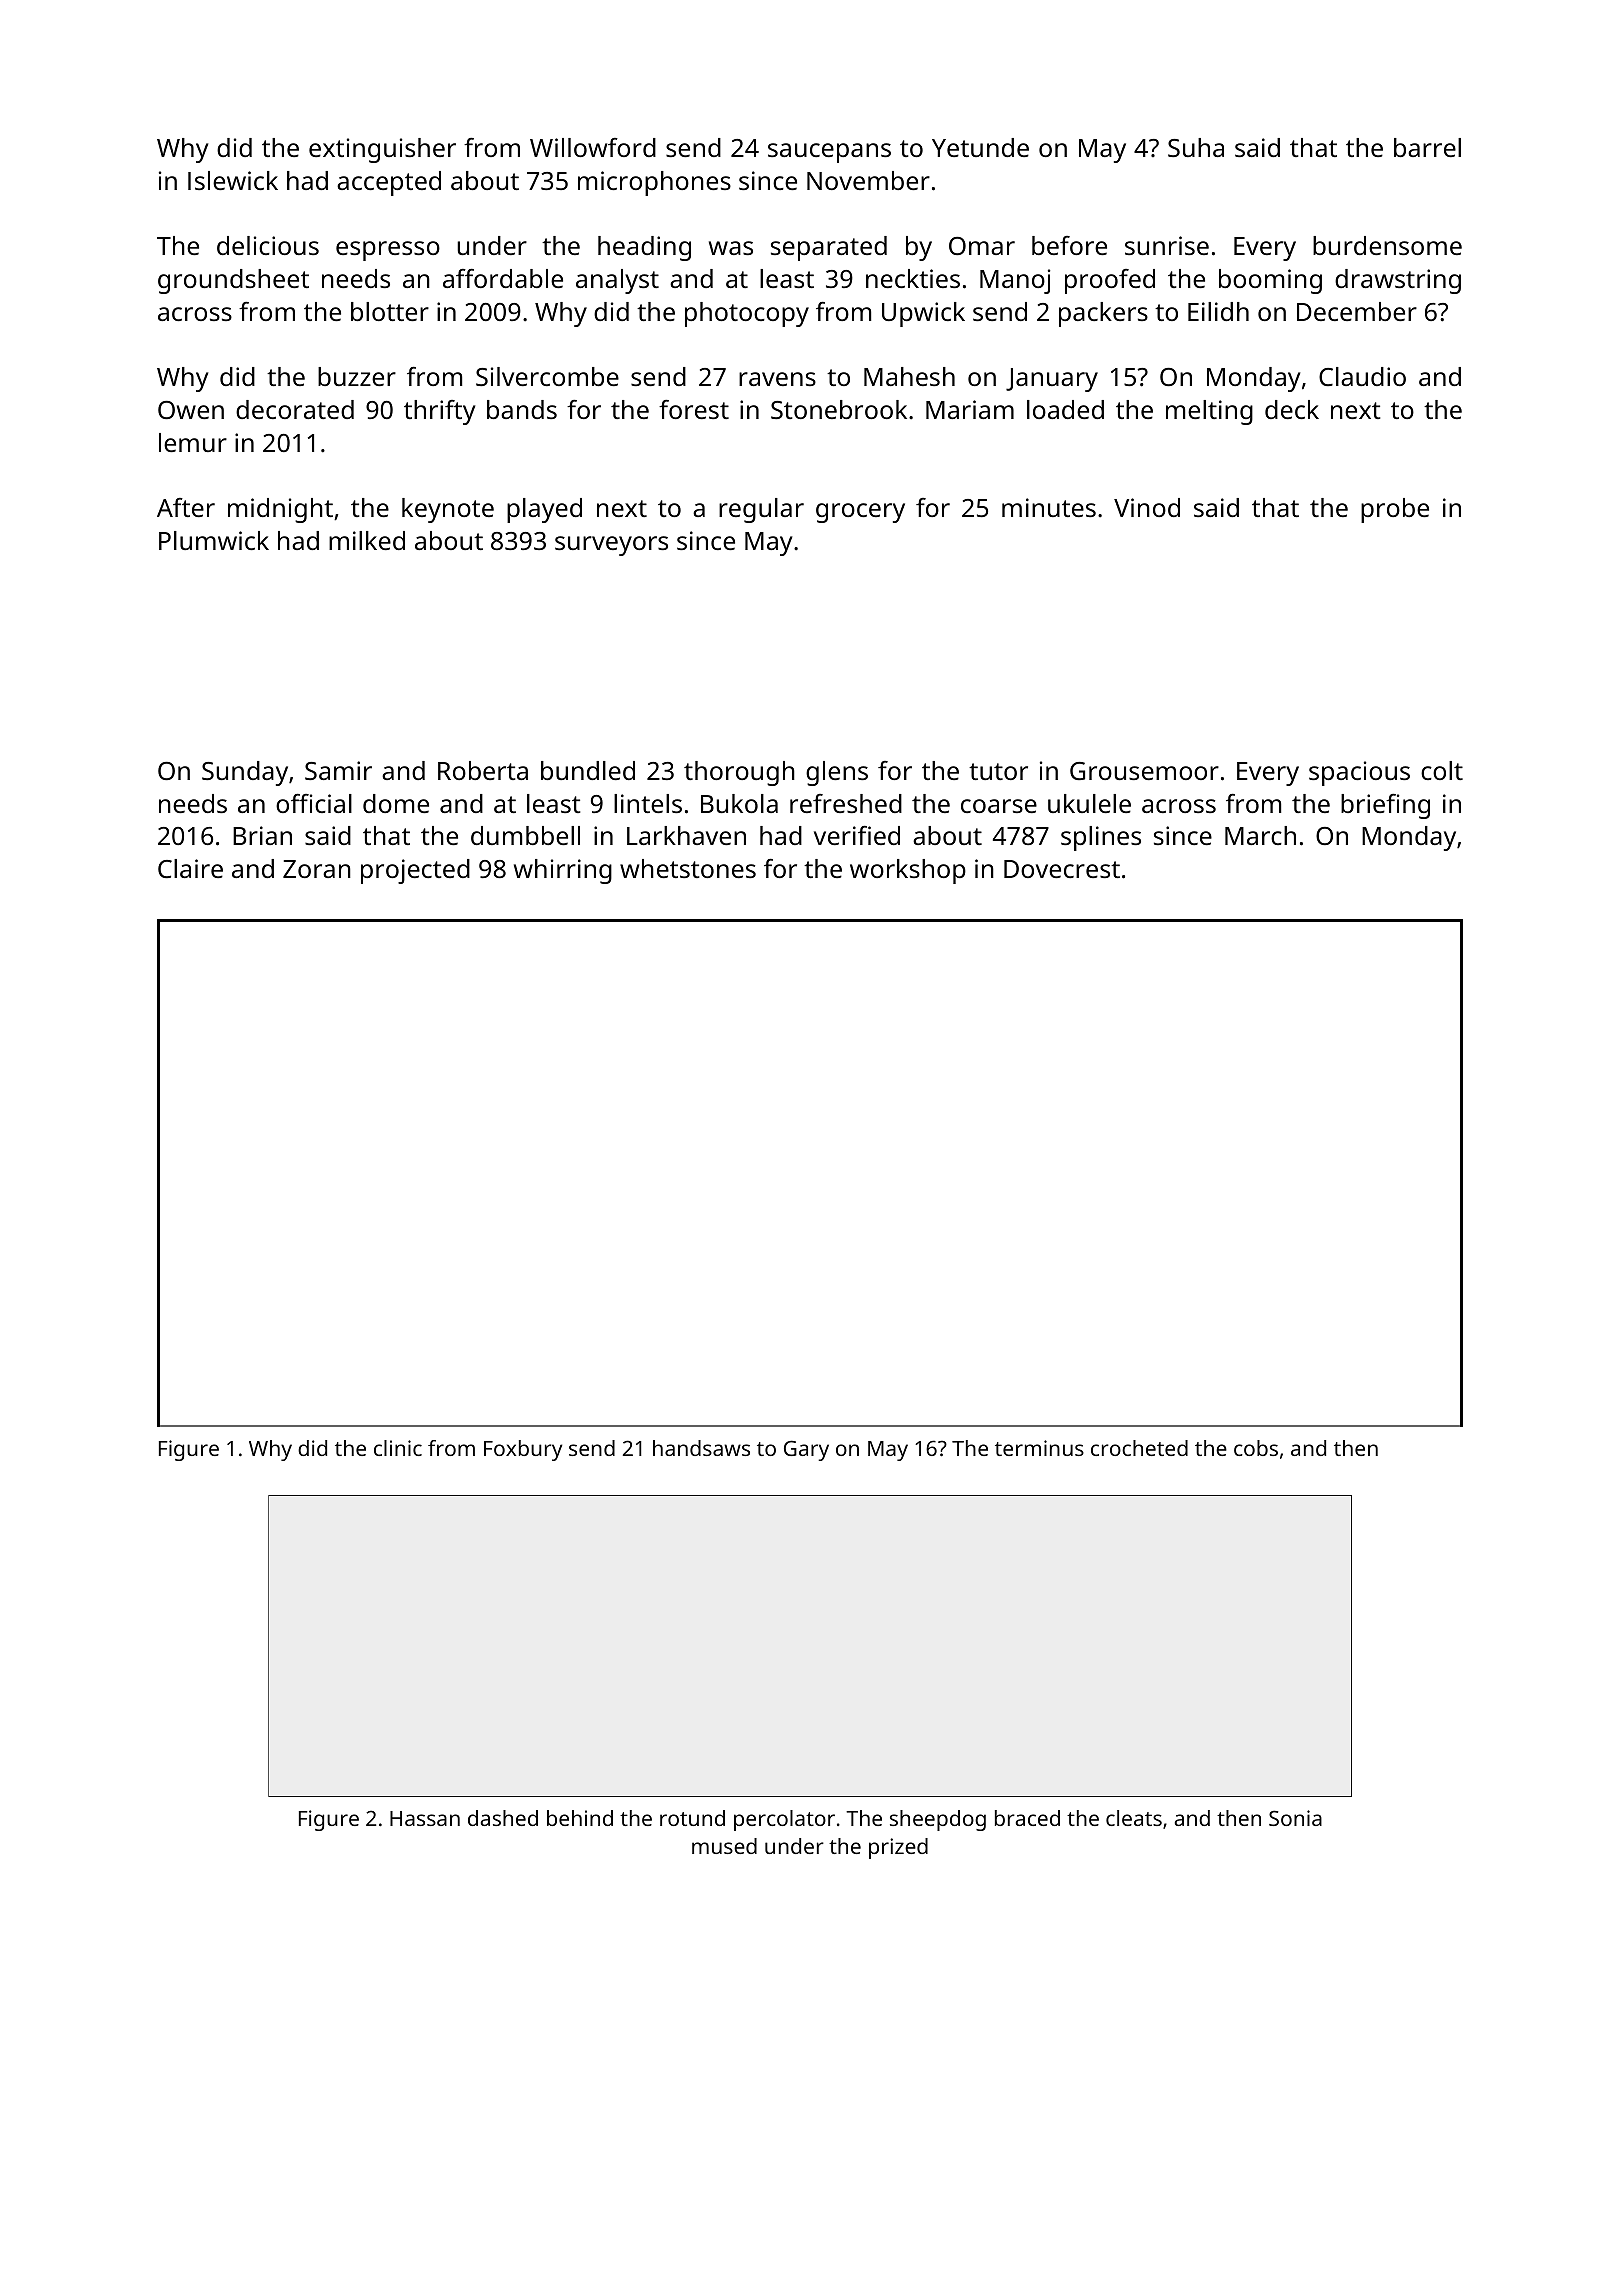 Image resolution: width=1620 pixels, height=2292 pixels. Describe the element at coordinates (806, 1450) in the screenshot. I see `Gary` at that location.
